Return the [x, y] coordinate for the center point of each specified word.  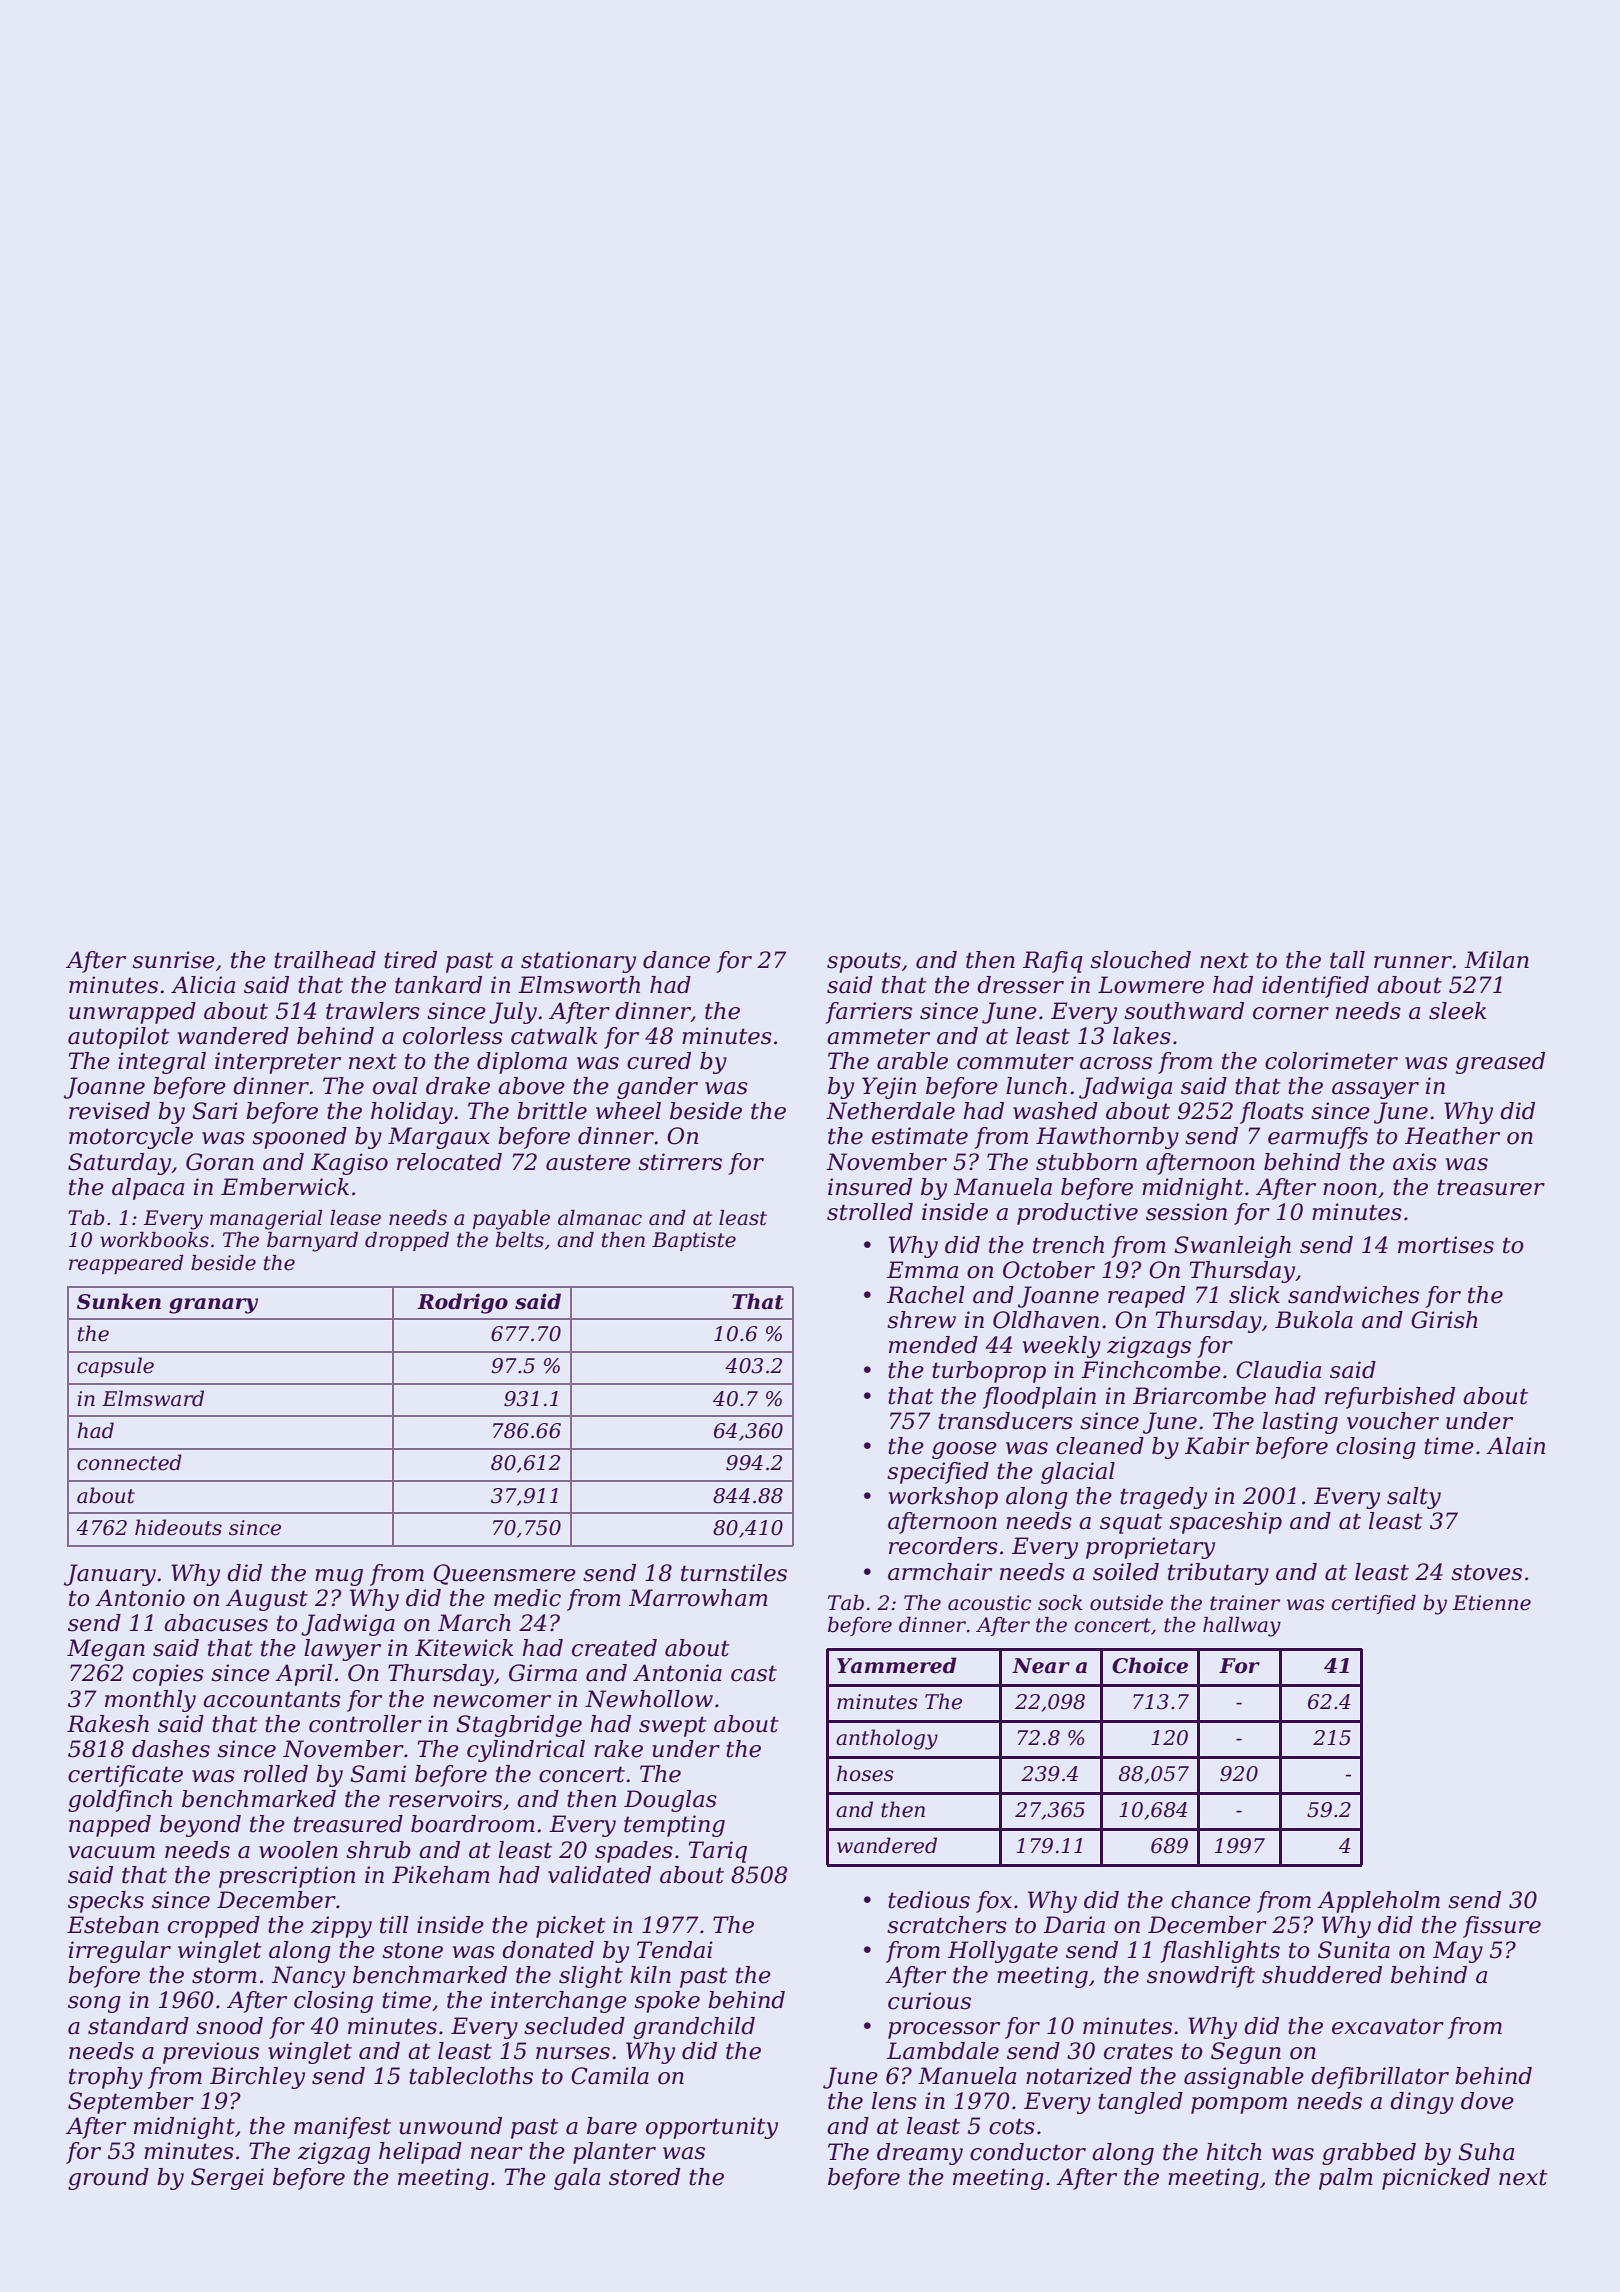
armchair [940, 1572]
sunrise [173, 960]
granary [213, 1306]
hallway [1242, 1627]
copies [168, 1675]
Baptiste [694, 1241]
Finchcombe [1151, 1370]
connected [129, 1462]
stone [412, 1950]
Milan [1496, 960]
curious [929, 2001]
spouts [864, 962]
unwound [450, 2126]
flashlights [1220, 1952]
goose [964, 1450]
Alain [1515, 1446]
